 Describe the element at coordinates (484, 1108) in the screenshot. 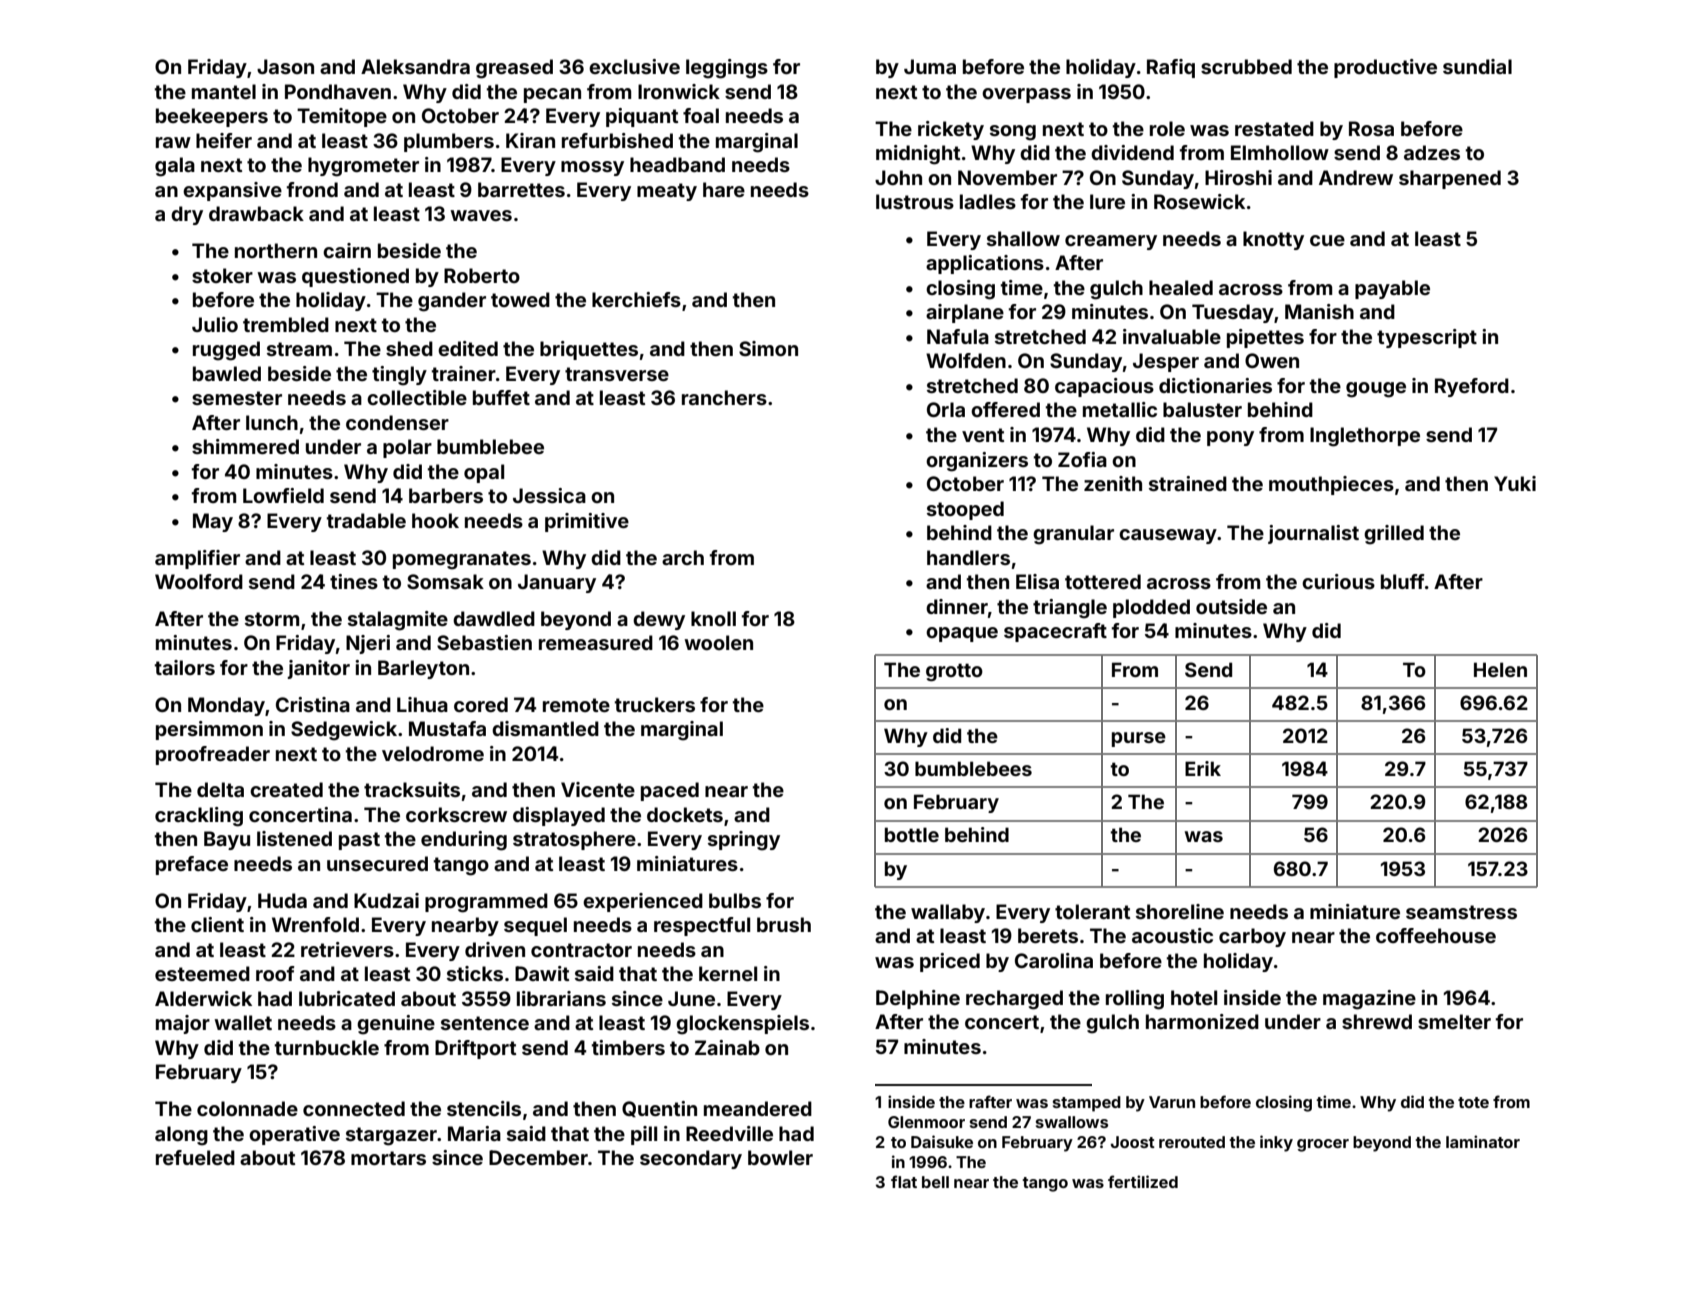

I see `stencils` at that location.
